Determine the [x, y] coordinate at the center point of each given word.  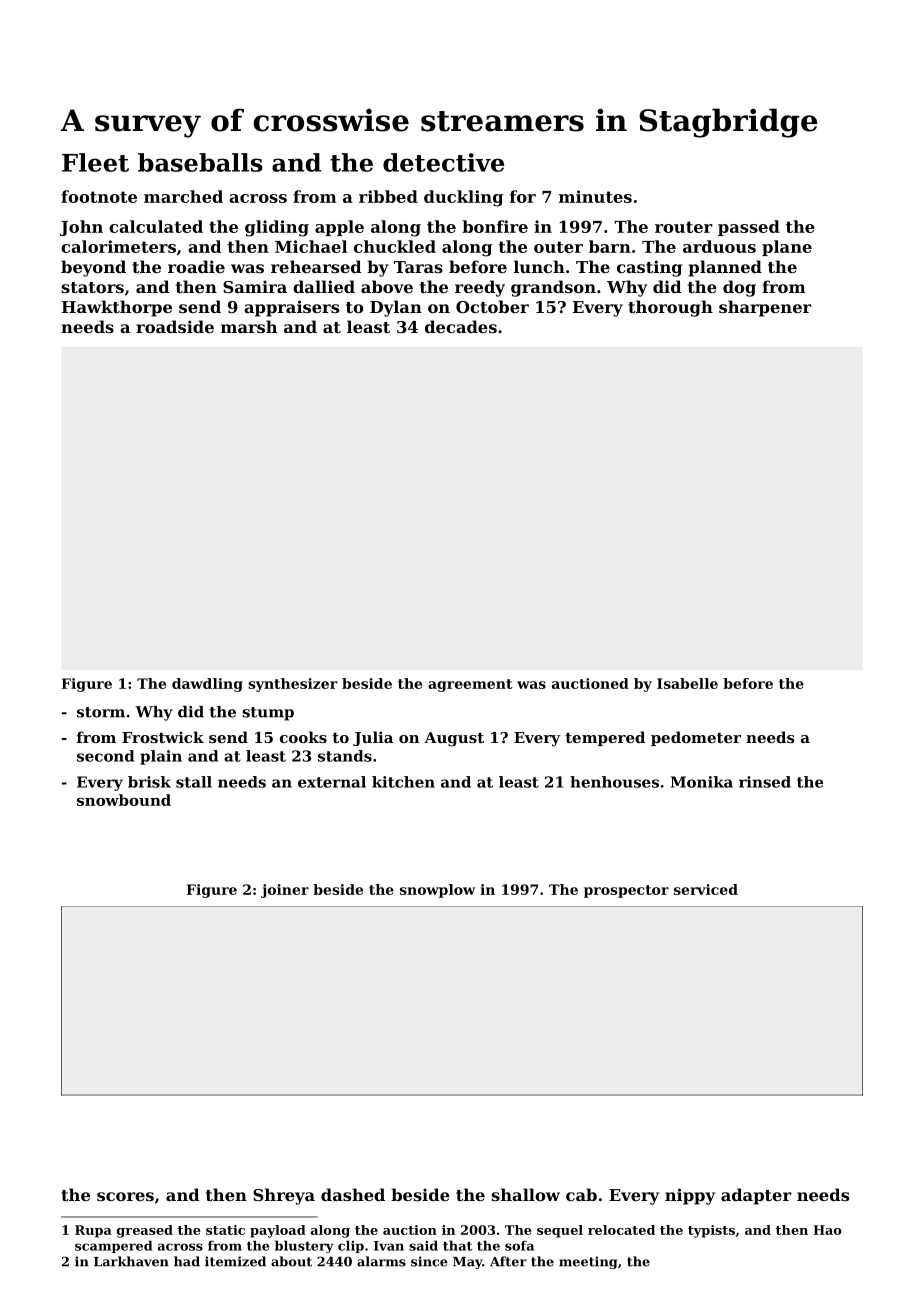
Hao [827, 1230]
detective [443, 162]
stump [268, 714]
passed [749, 228]
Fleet [95, 162]
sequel [560, 1231]
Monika [702, 782]
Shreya [284, 1196]
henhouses [614, 782]
